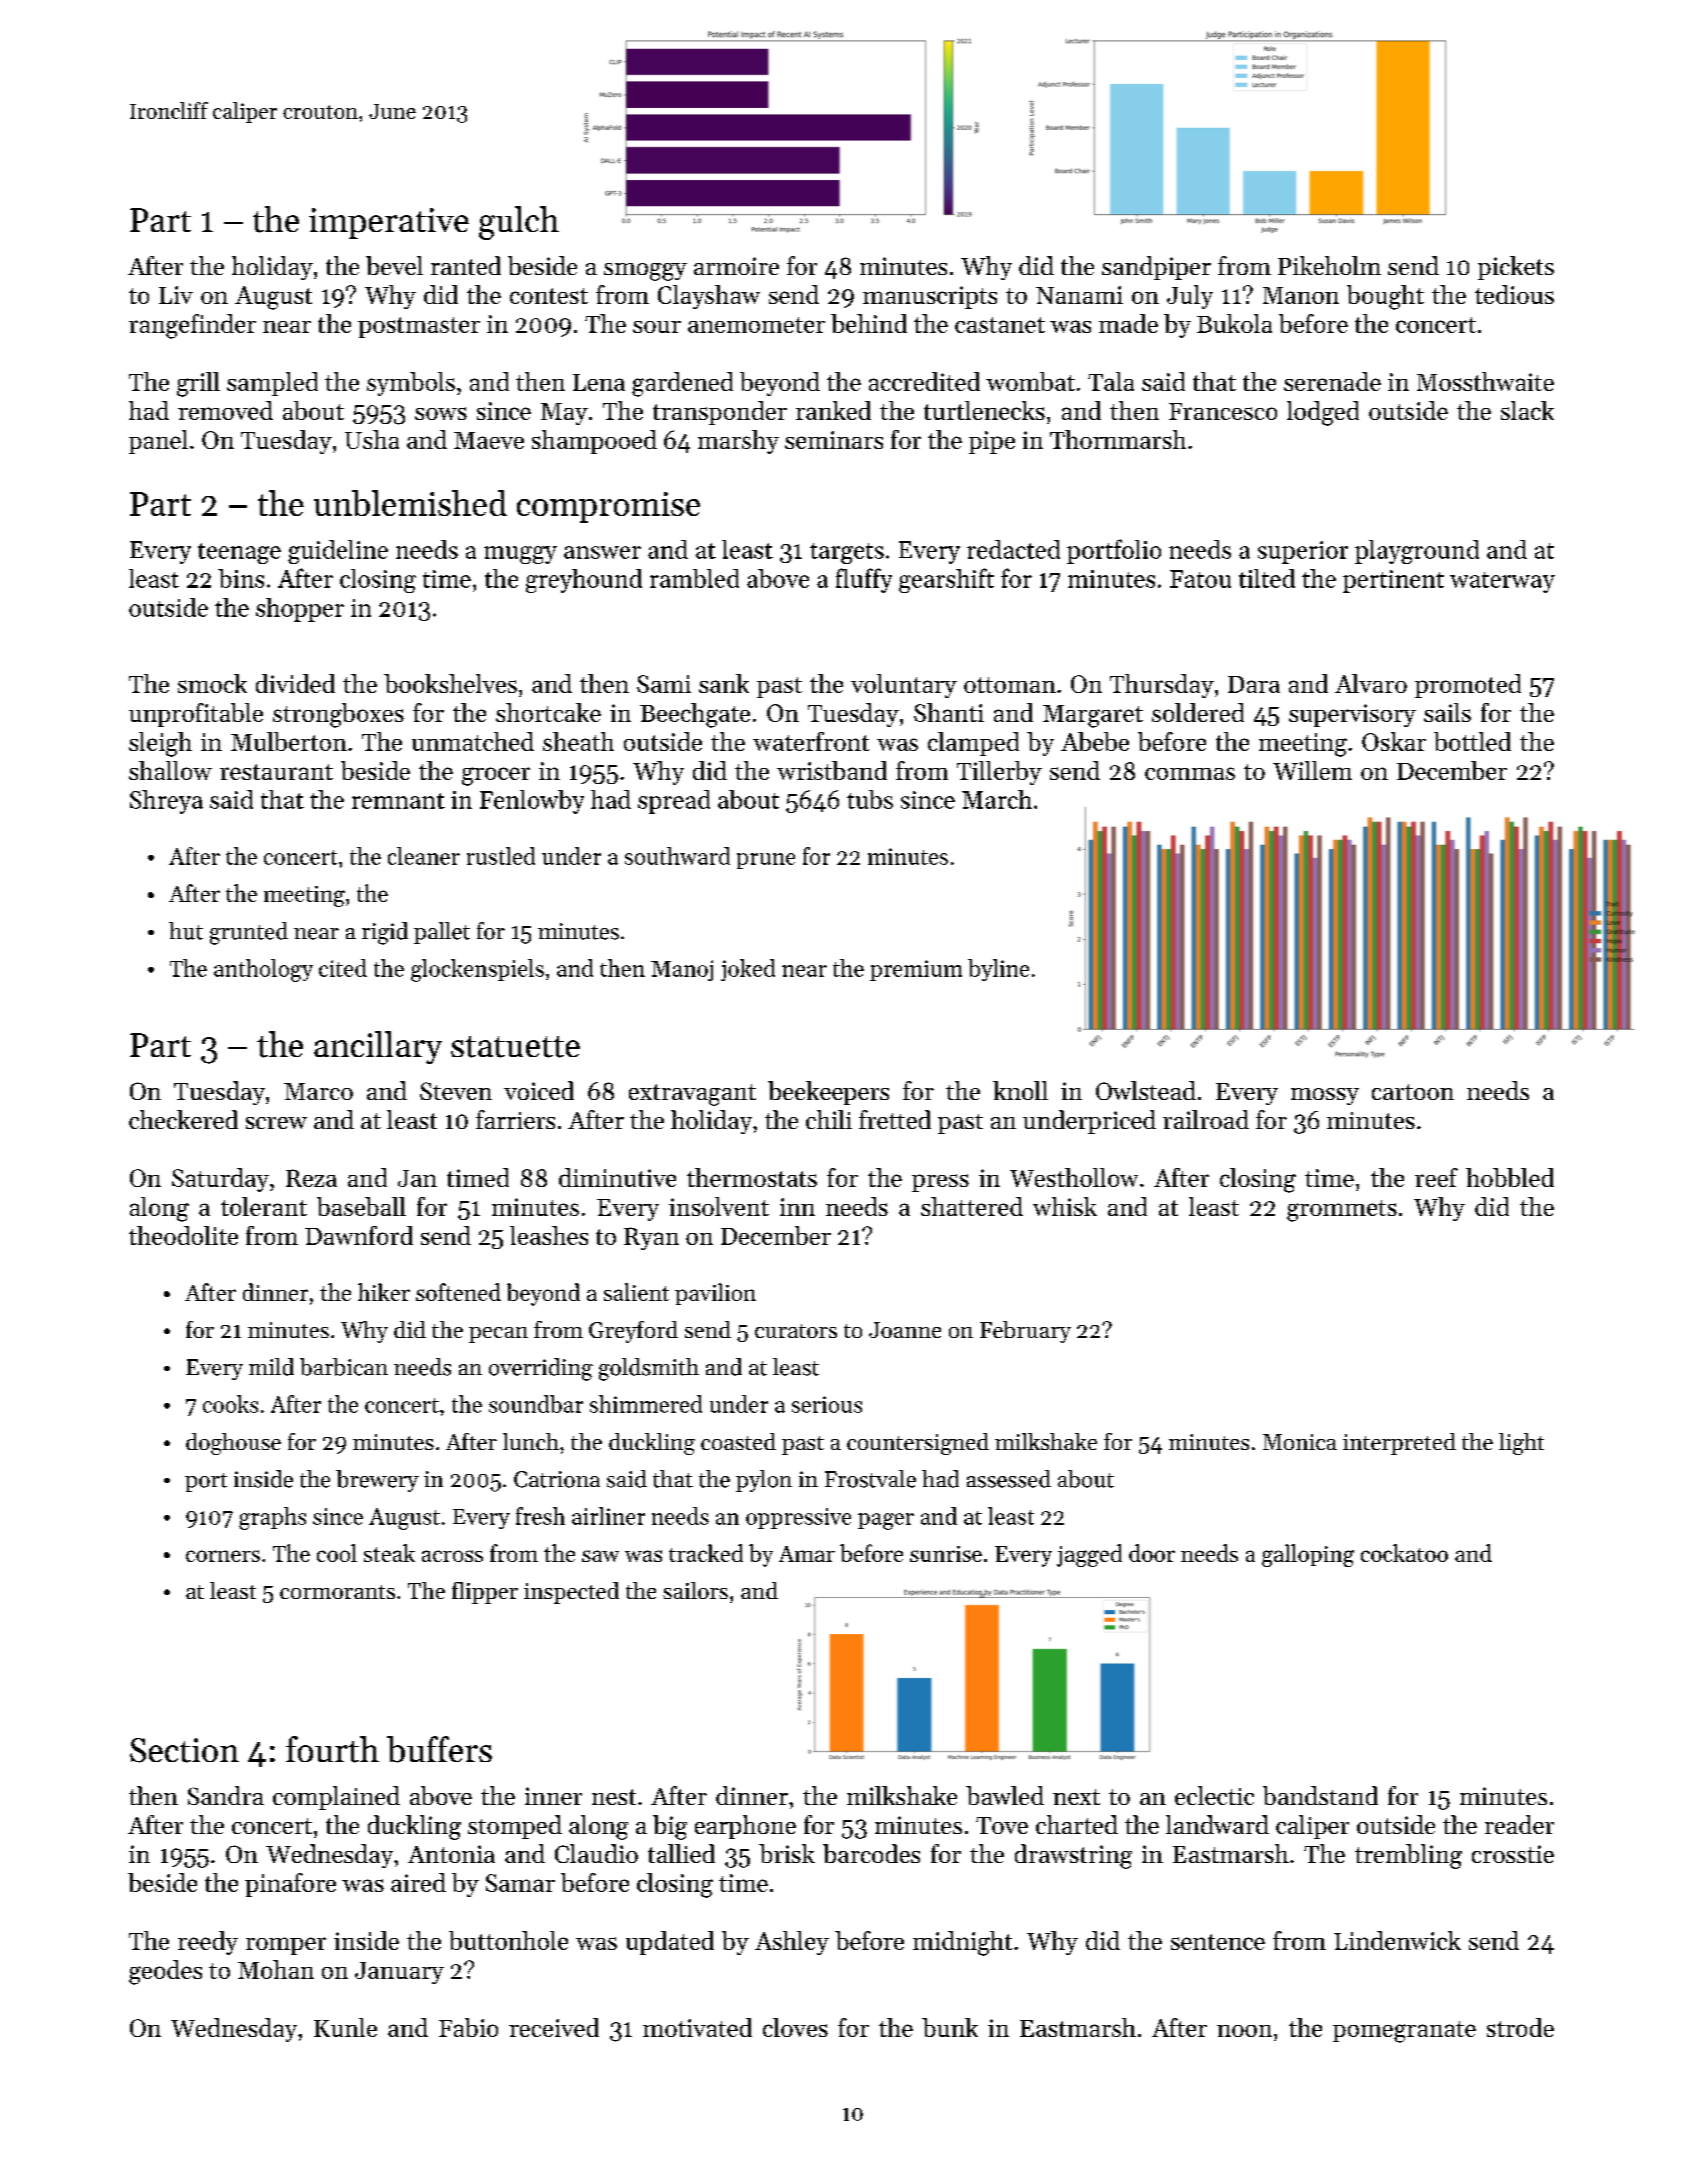 The image size is (1683, 2178). I want to click on eclectic, so click(1214, 1795).
